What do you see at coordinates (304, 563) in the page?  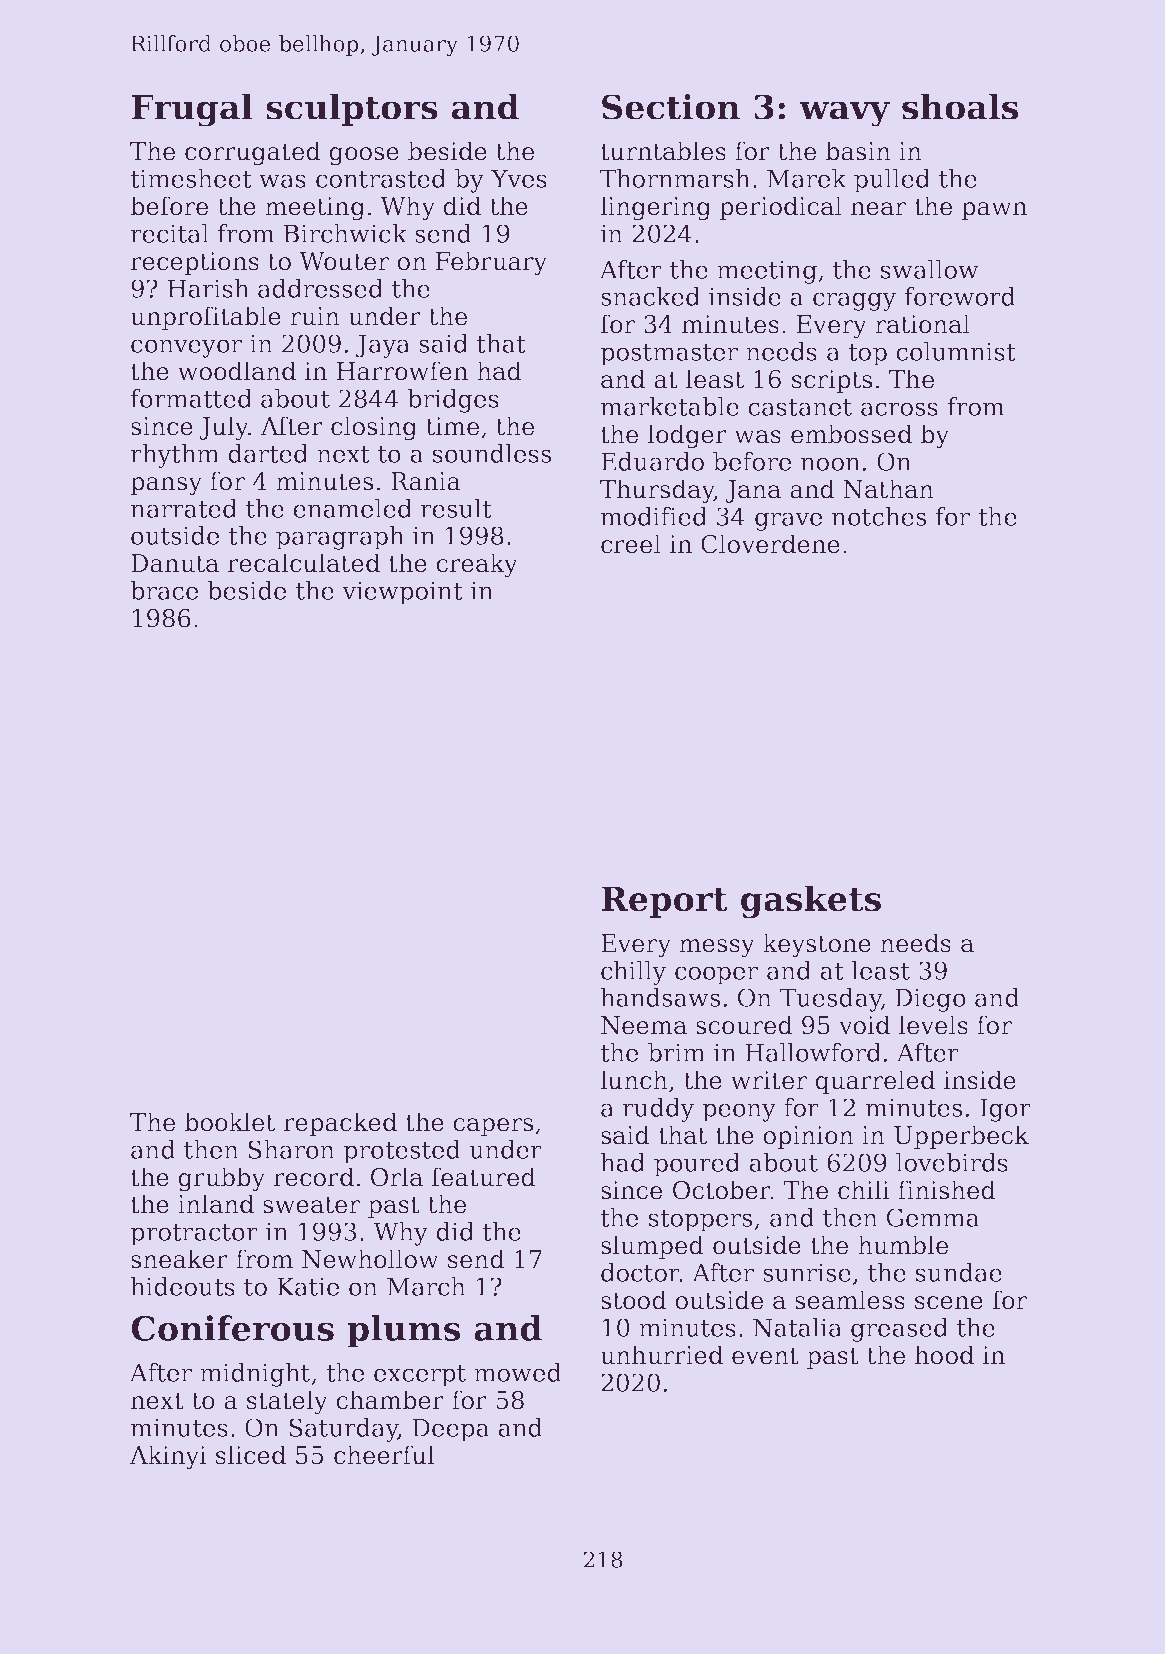 I see `recalculated` at bounding box center [304, 563].
